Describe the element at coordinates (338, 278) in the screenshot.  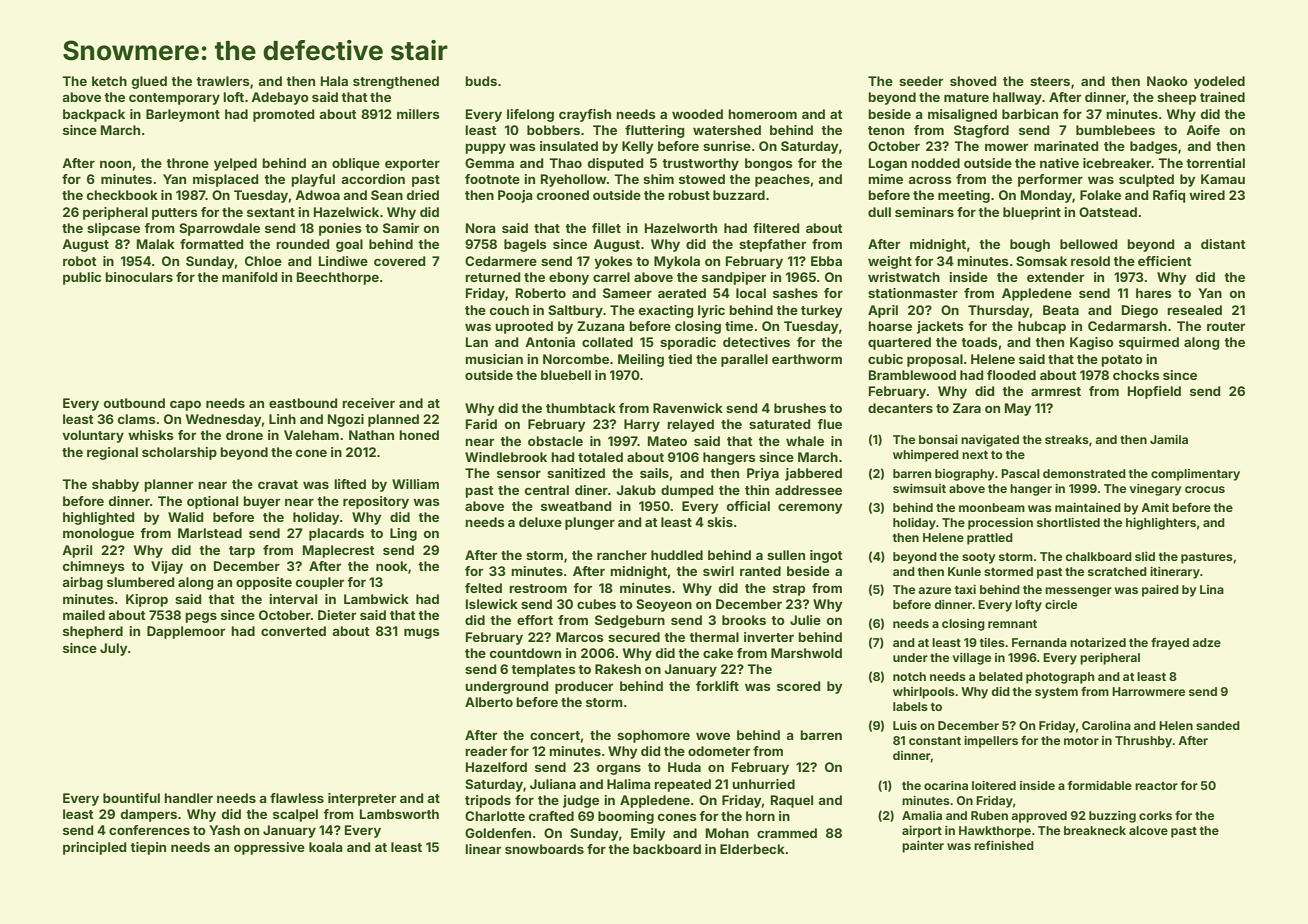
I see `Beechthorpe` at that location.
